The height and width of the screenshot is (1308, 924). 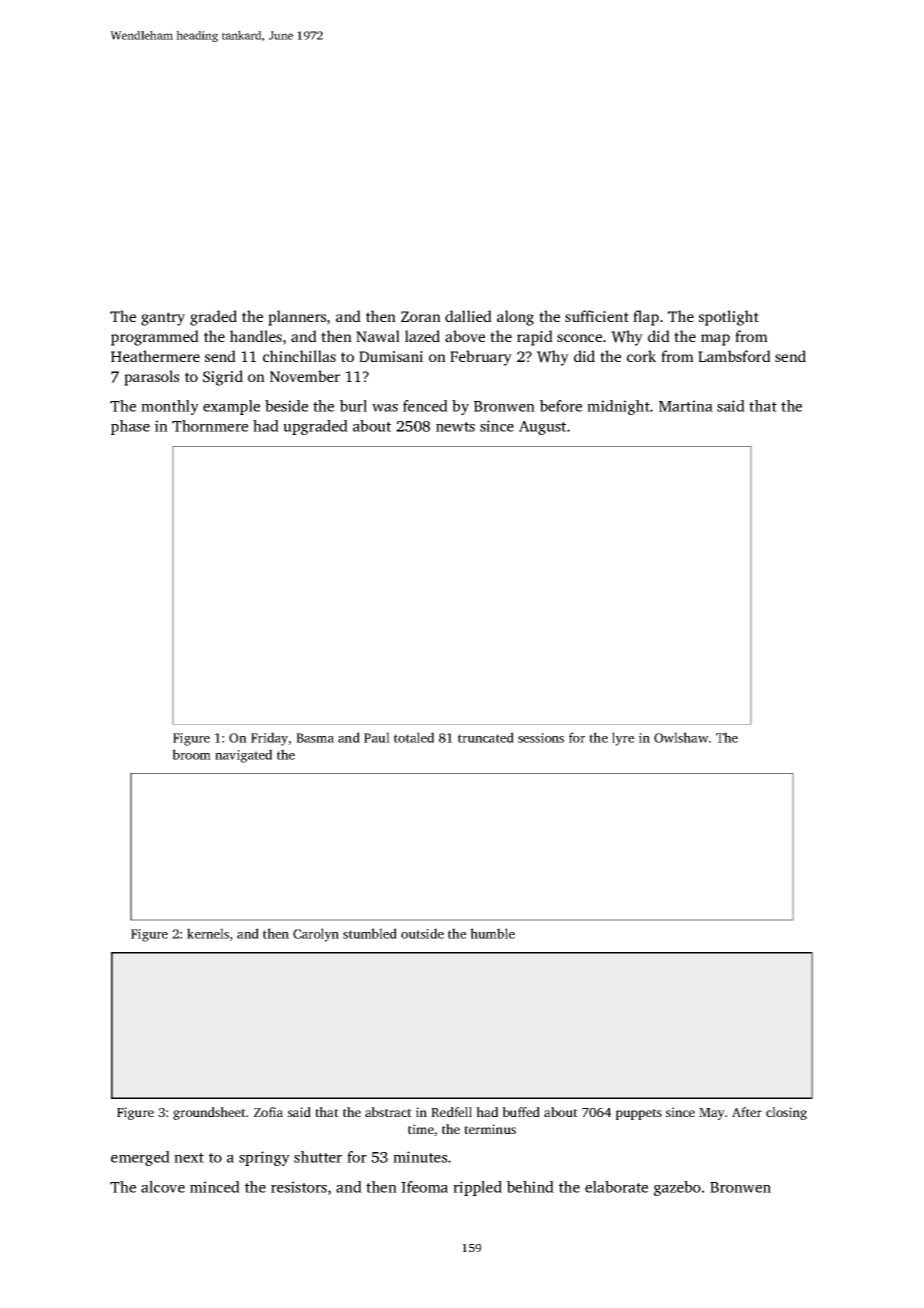 What do you see at coordinates (163, 319) in the screenshot?
I see `gantry` at bounding box center [163, 319].
